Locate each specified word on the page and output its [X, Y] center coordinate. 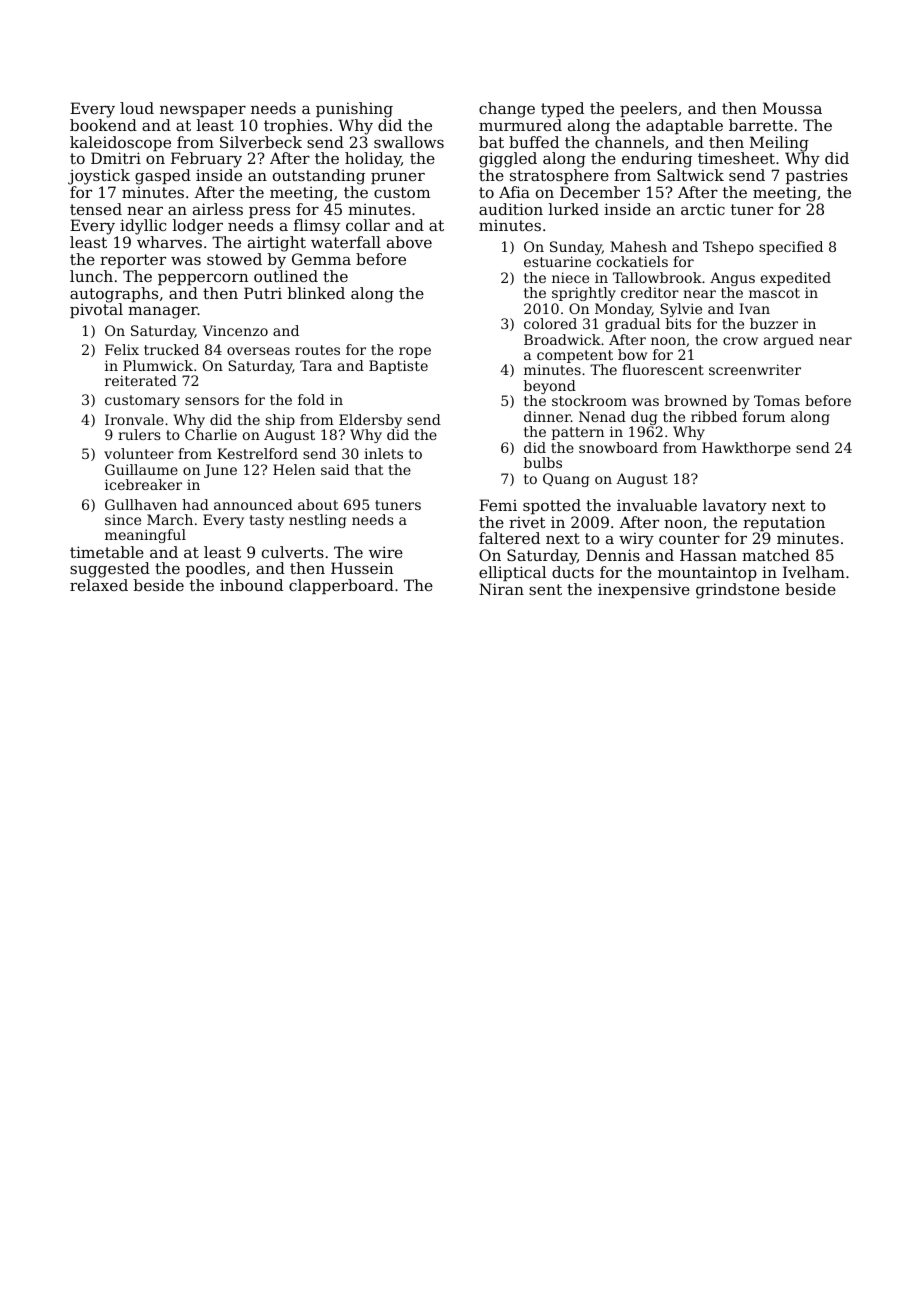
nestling [317, 521]
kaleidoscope [120, 143]
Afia [514, 192]
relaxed [99, 585]
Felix [122, 349]
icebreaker [143, 484]
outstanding [319, 177]
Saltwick [690, 175]
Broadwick [562, 339]
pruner [398, 178]
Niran [501, 589]
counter [689, 538]
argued [789, 341]
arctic [703, 209]
